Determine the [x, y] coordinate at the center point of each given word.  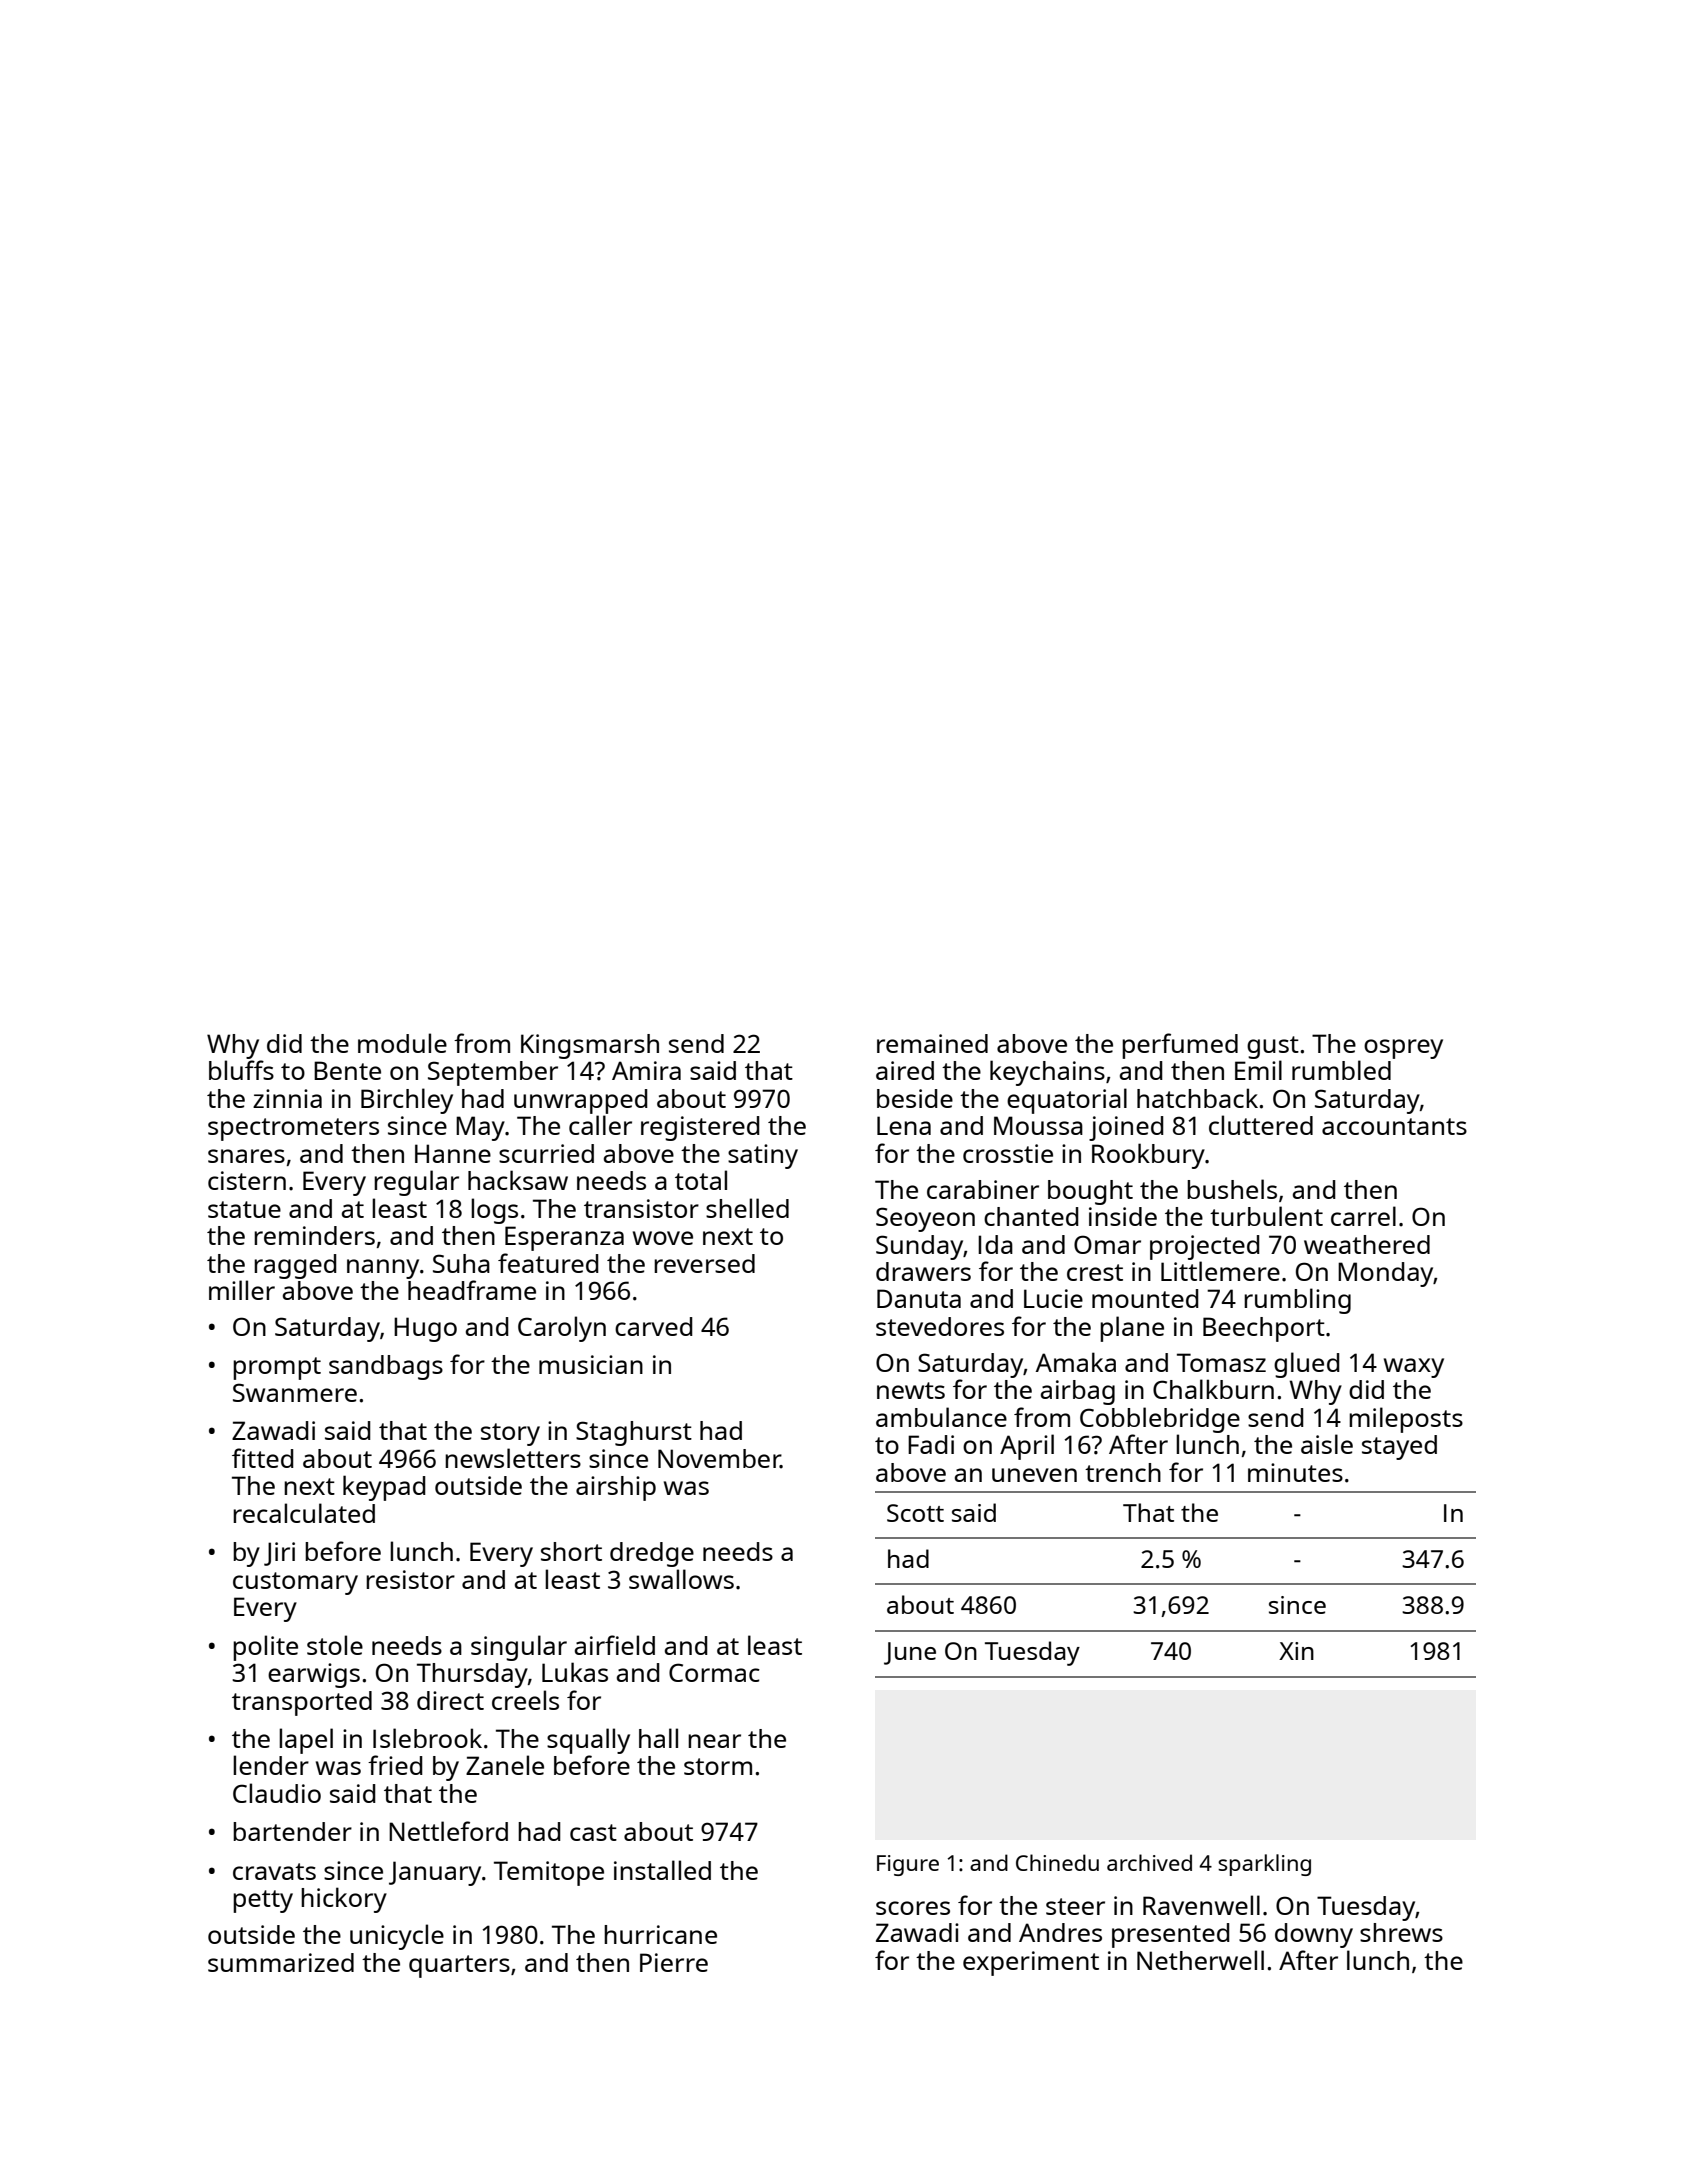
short [571, 1551]
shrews [1401, 1932]
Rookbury [1148, 1156]
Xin [1296, 1651]
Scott [915, 1513]
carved [654, 1326]
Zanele [505, 1765]
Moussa [1038, 1125]
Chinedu [1057, 1862]
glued [1307, 1365]
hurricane [660, 1934]
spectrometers [293, 1129]
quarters [459, 1966]
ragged [295, 1266]
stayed [1399, 1447]
